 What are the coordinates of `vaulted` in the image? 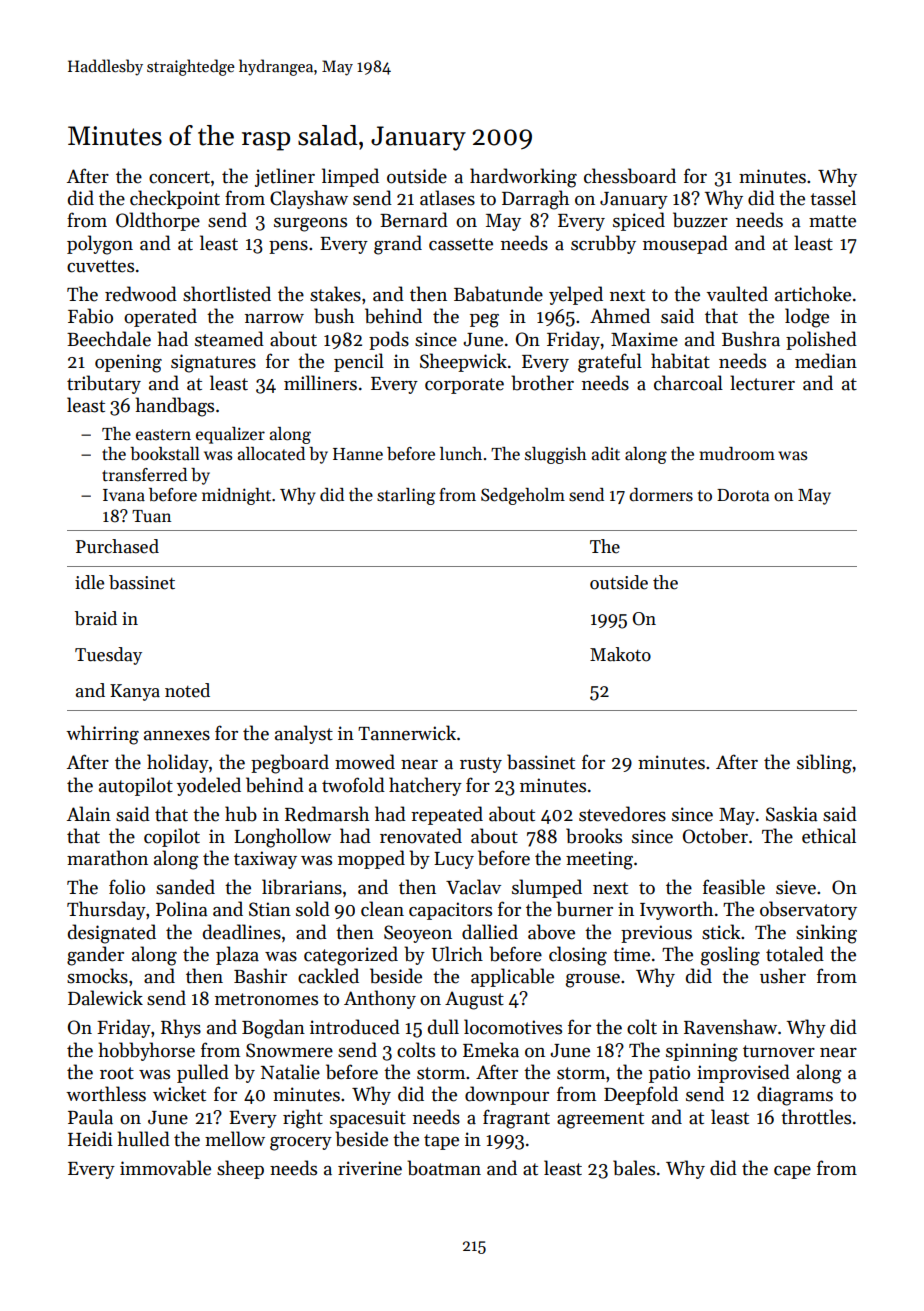 It's located at (737, 294).
